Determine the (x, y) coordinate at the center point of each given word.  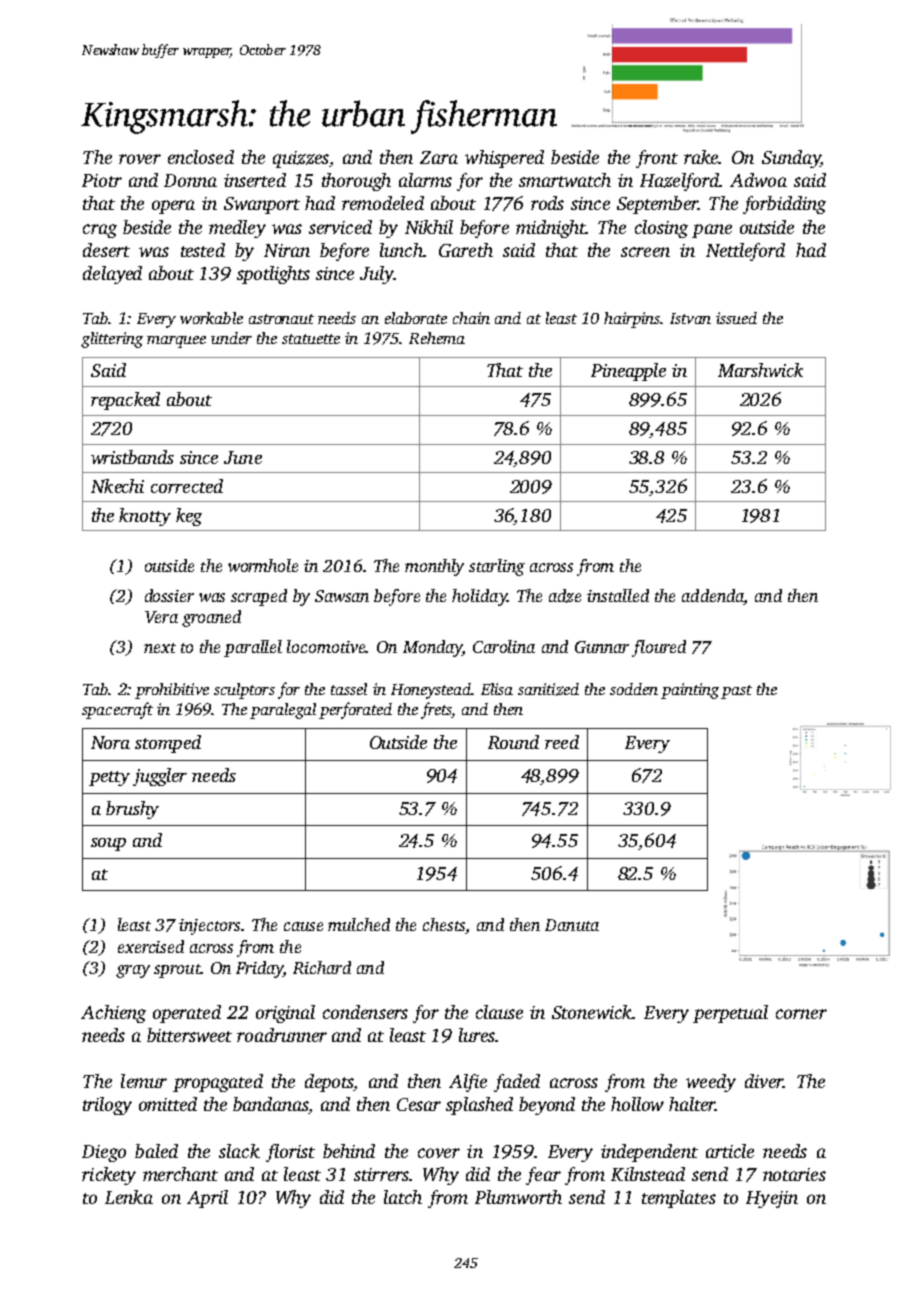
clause (499, 1012)
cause (303, 926)
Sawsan (342, 596)
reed (562, 742)
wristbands (132, 457)
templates (679, 1199)
